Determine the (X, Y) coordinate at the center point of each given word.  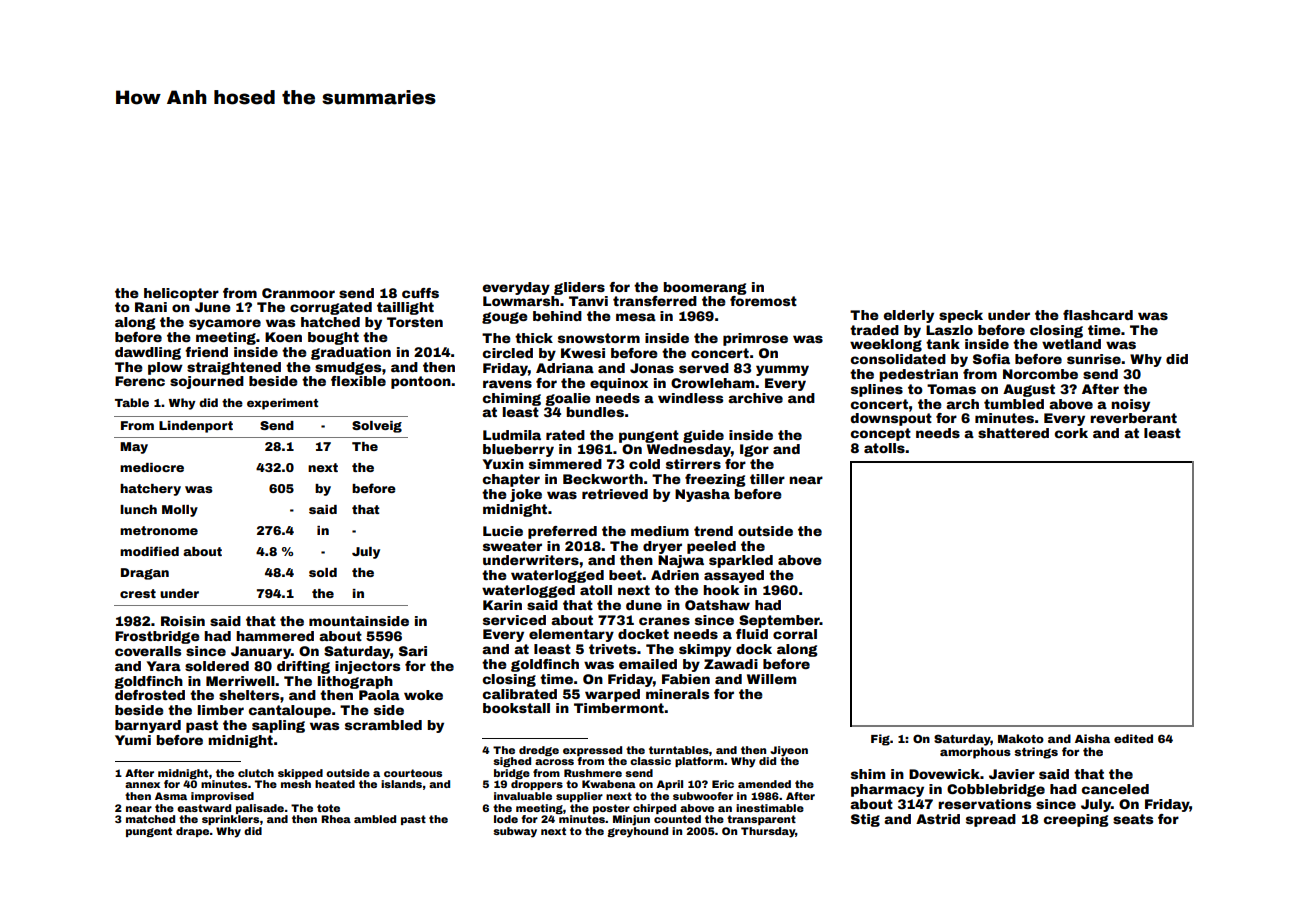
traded (874, 330)
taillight (405, 308)
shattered (1013, 433)
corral (795, 634)
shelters (249, 695)
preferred (562, 532)
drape (193, 832)
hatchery (150, 490)
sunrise (1094, 359)
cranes (664, 621)
